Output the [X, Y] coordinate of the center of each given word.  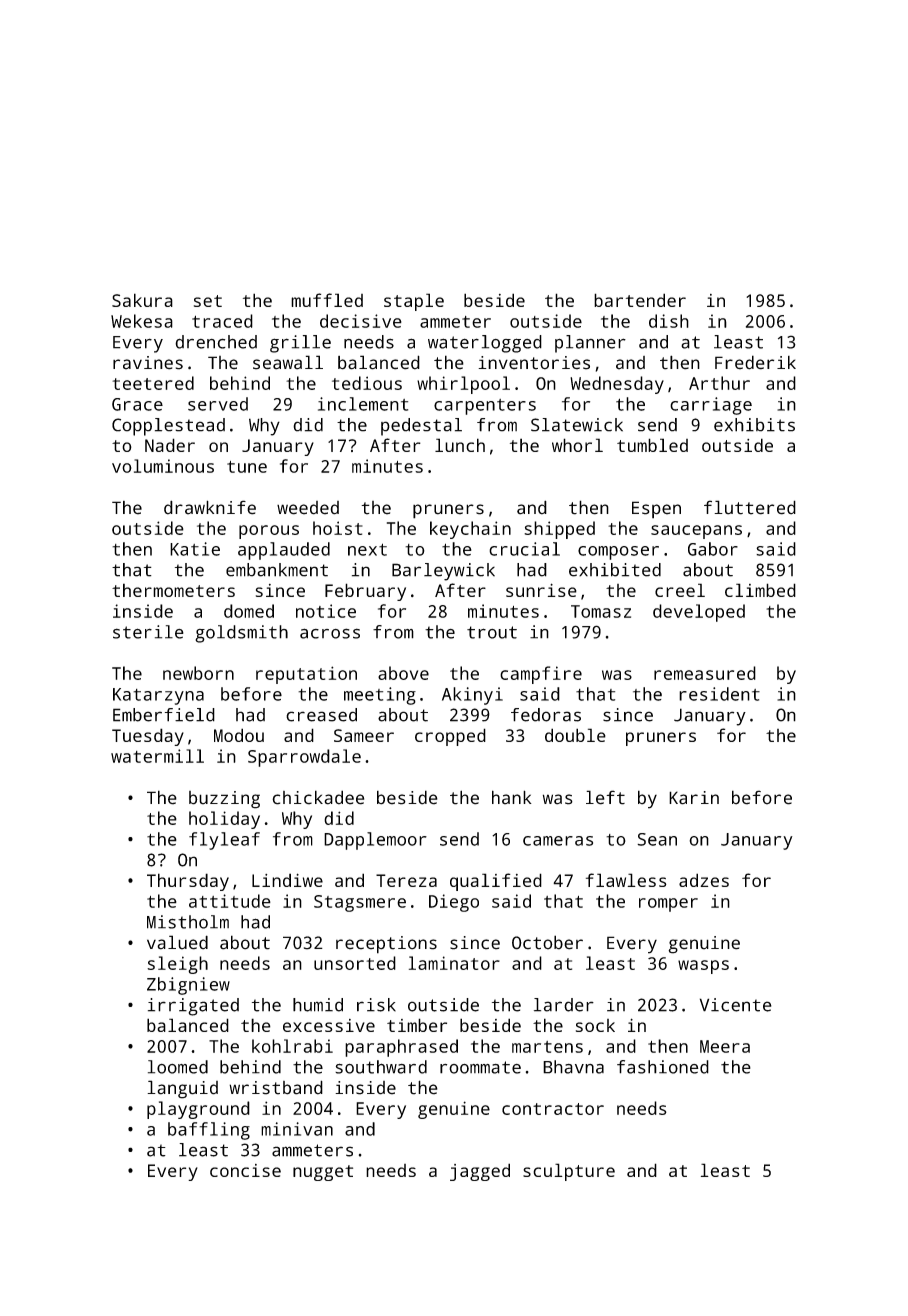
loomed [178, 1067]
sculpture [569, 1172]
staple [414, 302]
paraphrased [401, 1048]
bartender [640, 300]
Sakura [142, 300]
